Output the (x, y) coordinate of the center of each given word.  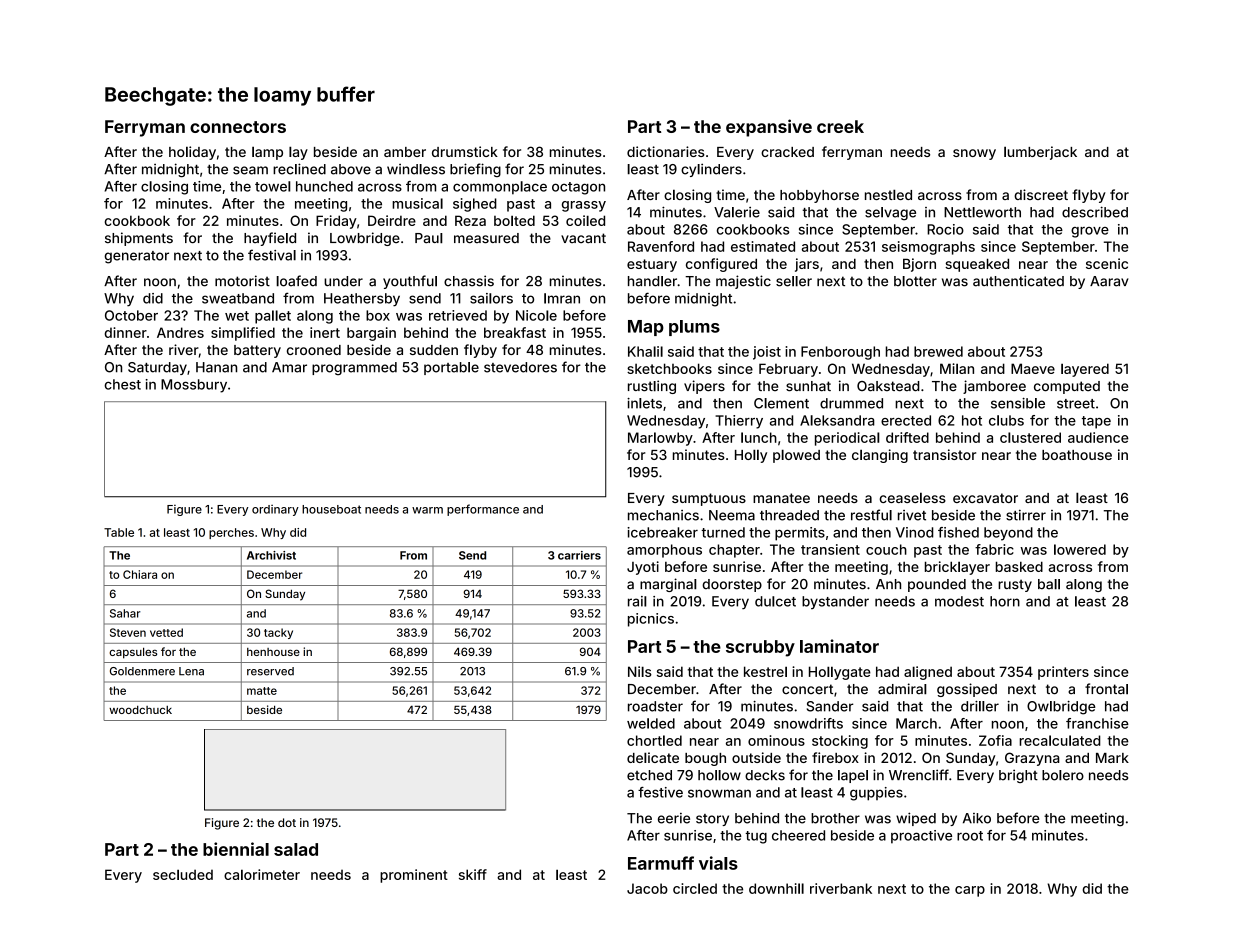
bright (1018, 776)
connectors (238, 127)
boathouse (1077, 455)
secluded (183, 874)
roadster (655, 706)
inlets (644, 403)
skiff (473, 874)
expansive (769, 128)
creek (840, 126)
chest (122, 384)
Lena (191, 671)
